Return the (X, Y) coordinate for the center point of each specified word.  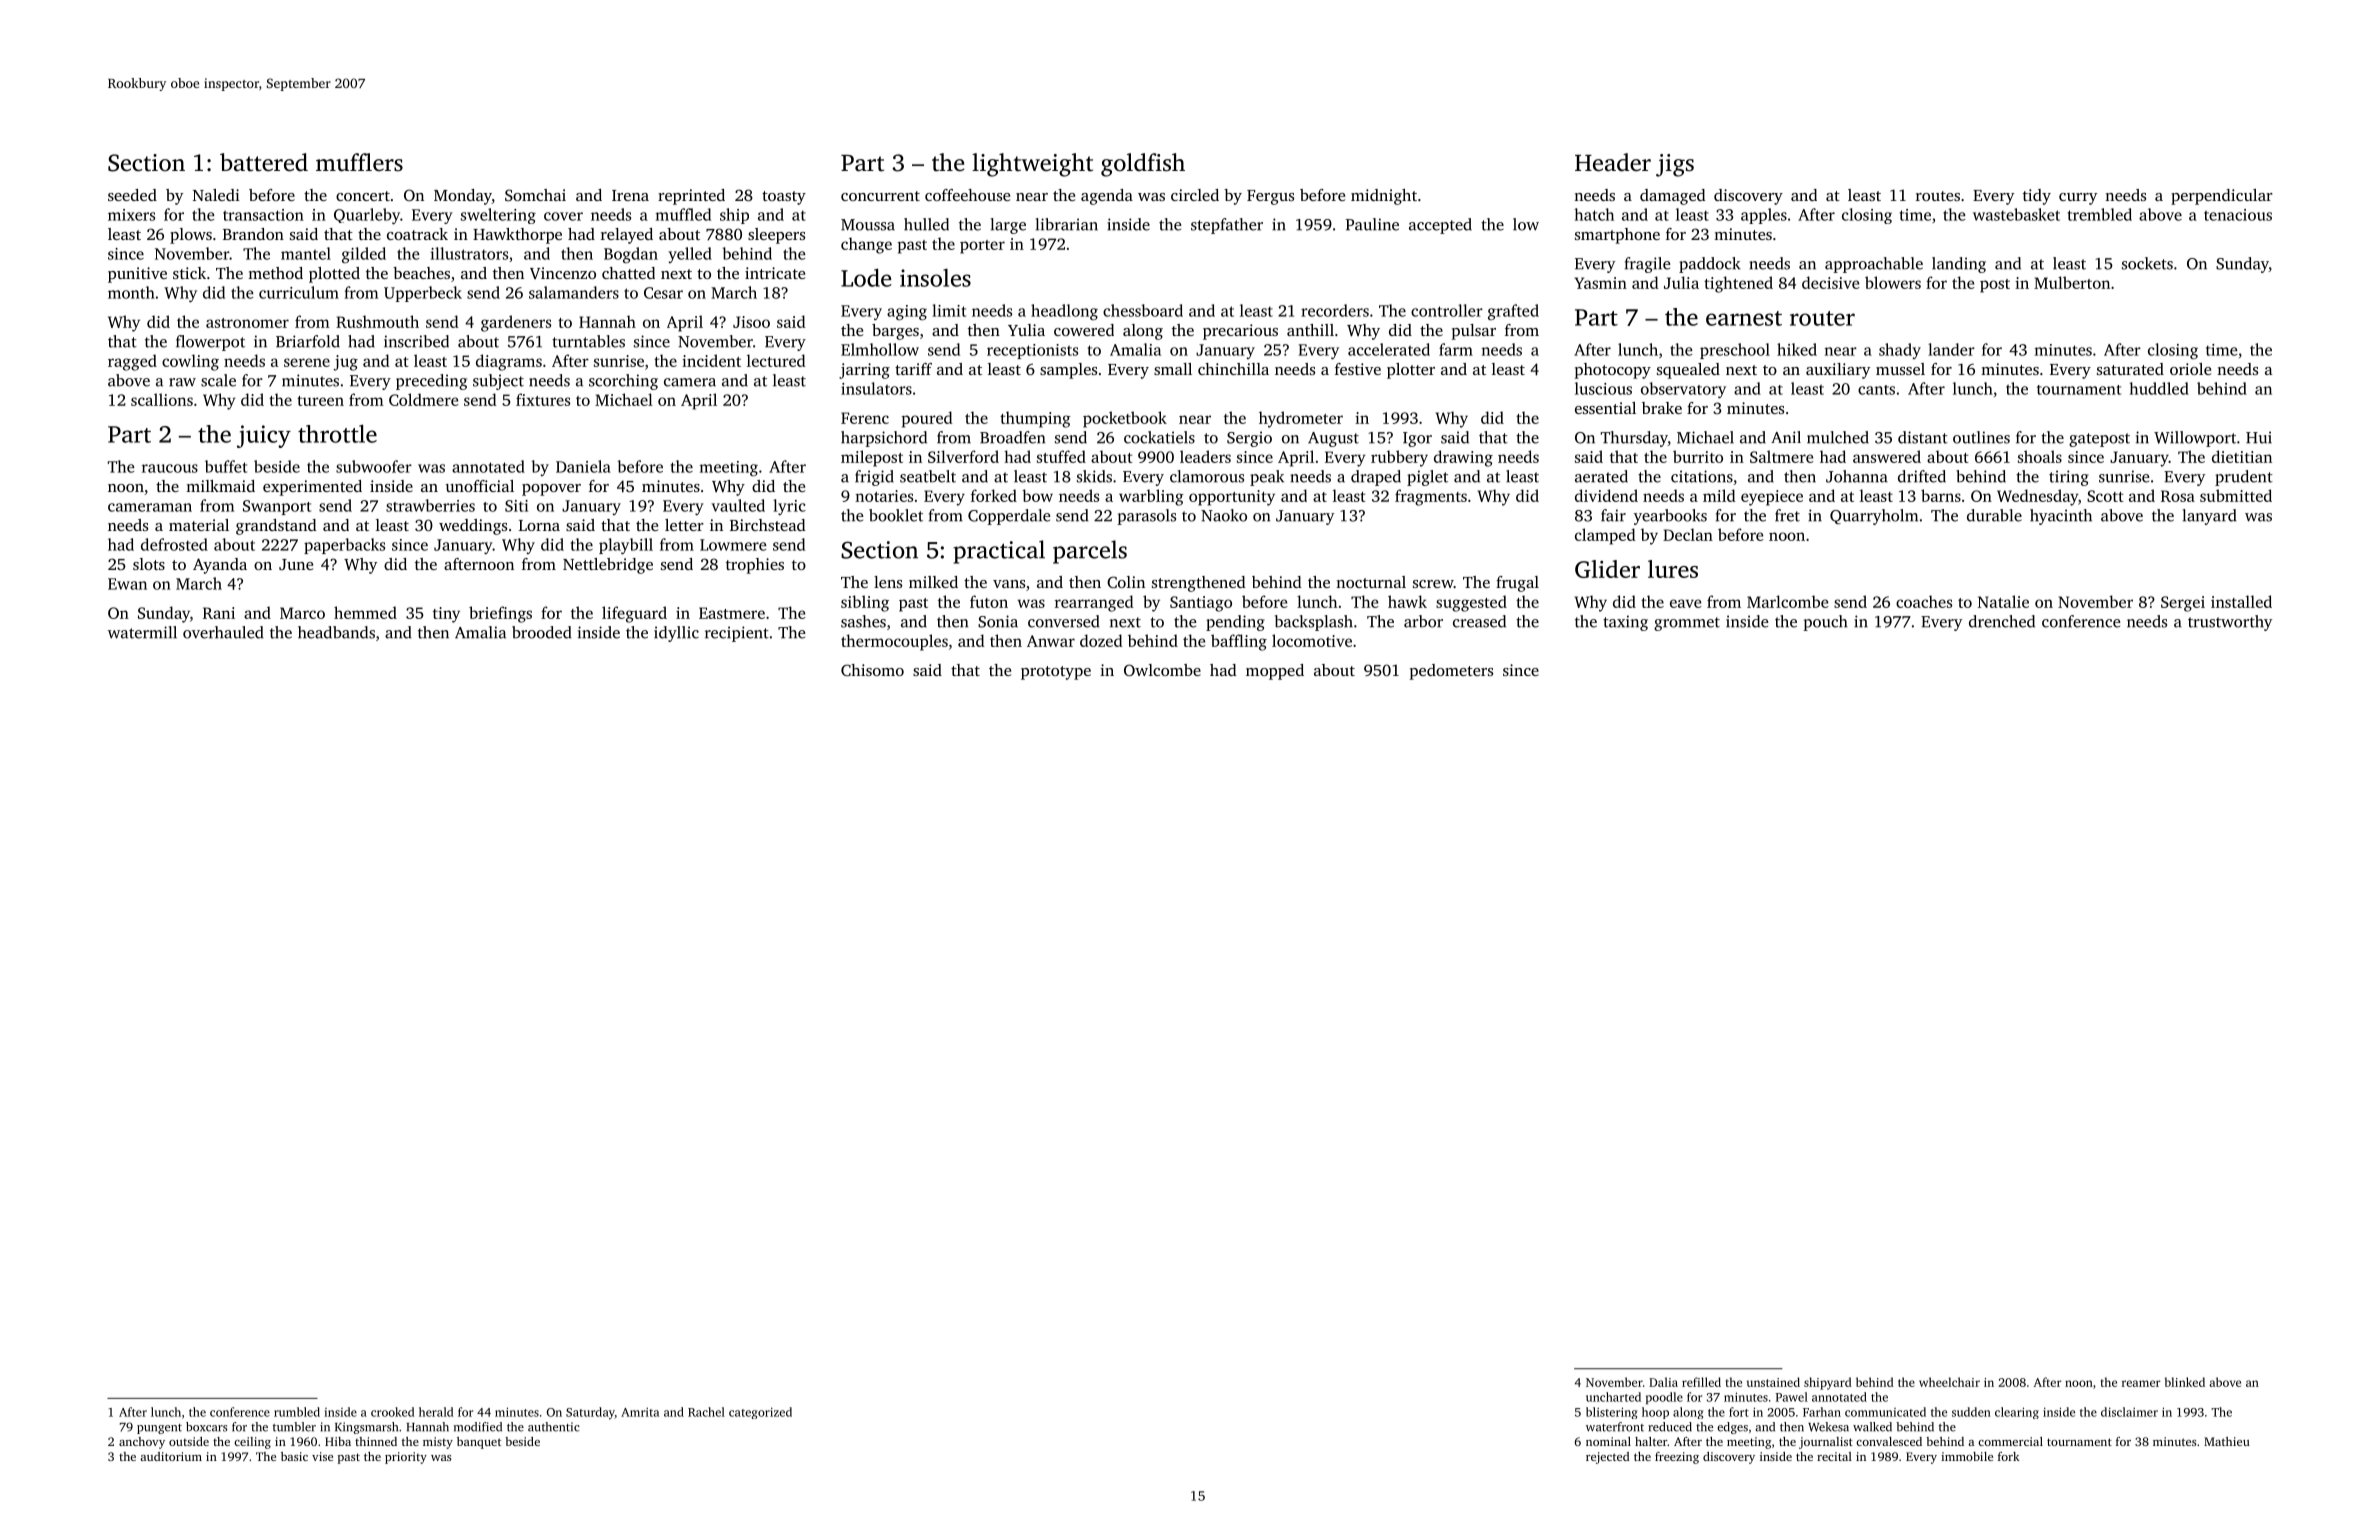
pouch (1825, 623)
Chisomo (872, 670)
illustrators (469, 253)
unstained (1773, 1382)
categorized (760, 1413)
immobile (1967, 1456)
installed (2241, 601)
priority (406, 1458)
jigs (1675, 165)
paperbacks (344, 546)
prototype (1056, 673)
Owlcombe (1162, 670)
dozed (1101, 640)
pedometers (1451, 672)
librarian (1067, 224)
